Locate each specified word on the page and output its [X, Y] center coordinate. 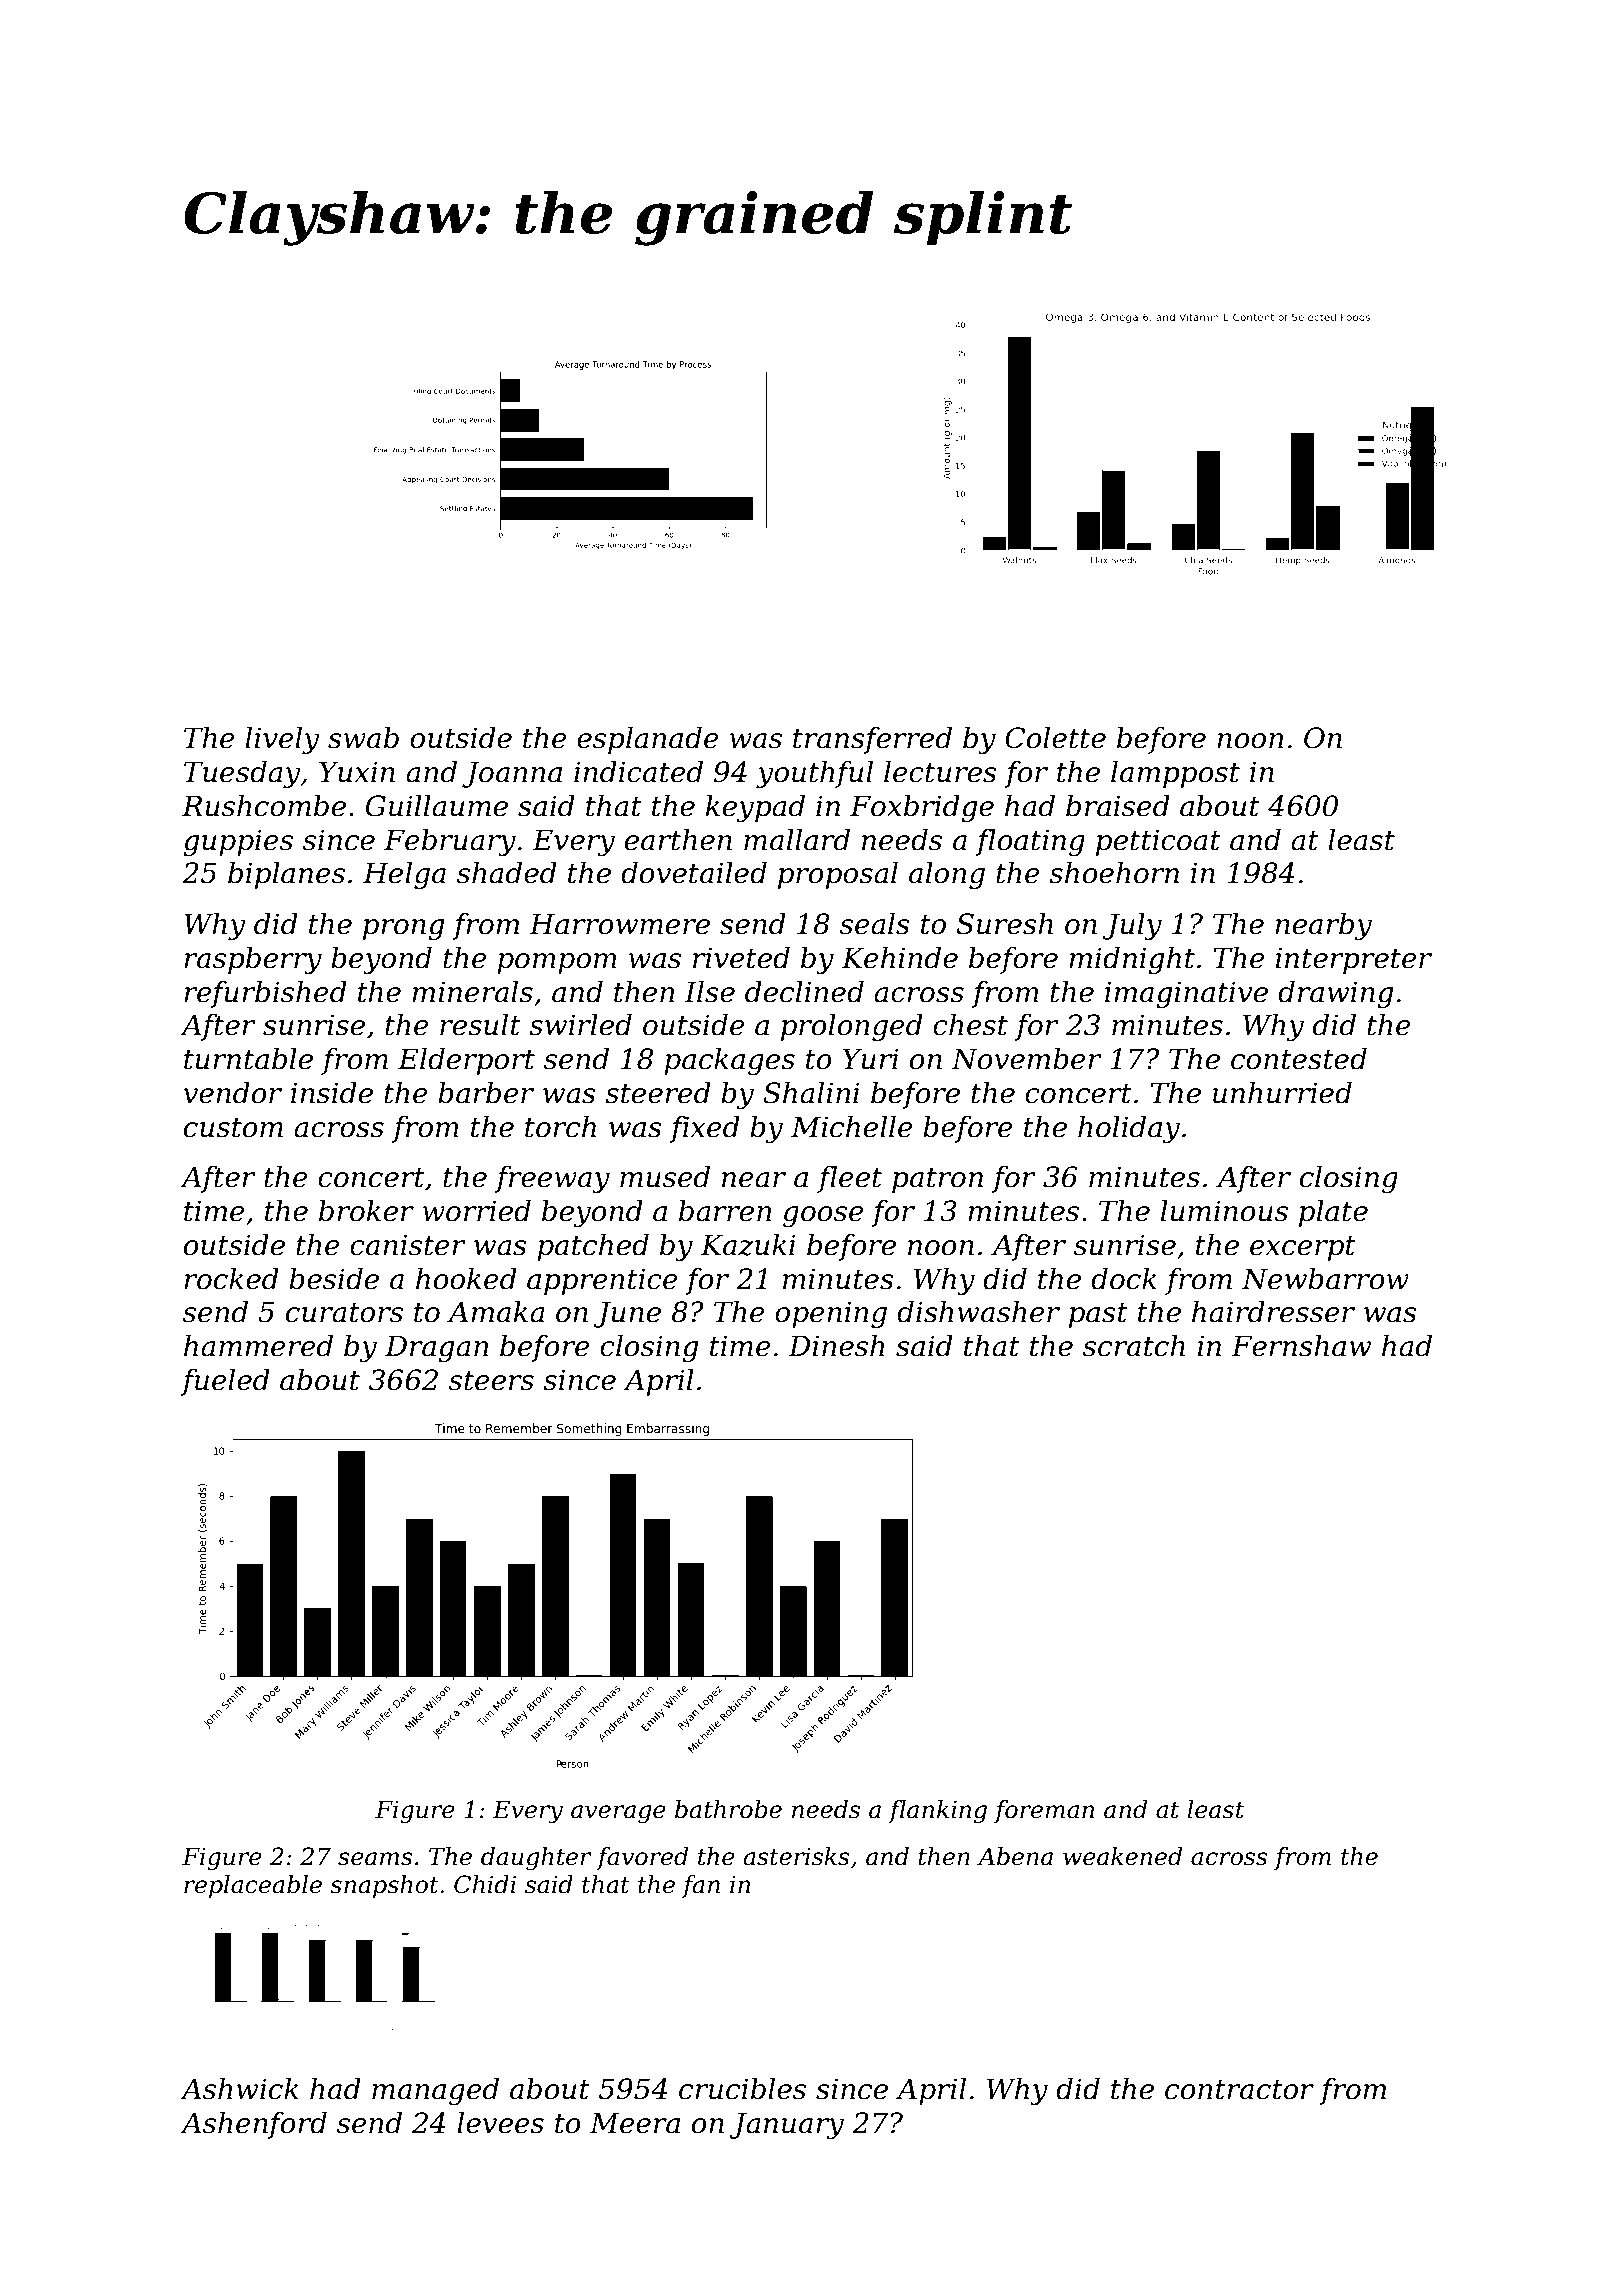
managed [435, 2091]
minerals [472, 992]
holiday [1129, 1129]
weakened [1122, 1856]
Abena [1015, 1856]
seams [375, 1859]
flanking [937, 1812]
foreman [1044, 1811]
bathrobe [728, 1809]
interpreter [1354, 960]
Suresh [1005, 924]
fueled [225, 1382]
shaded [507, 873]
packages [729, 1061]
